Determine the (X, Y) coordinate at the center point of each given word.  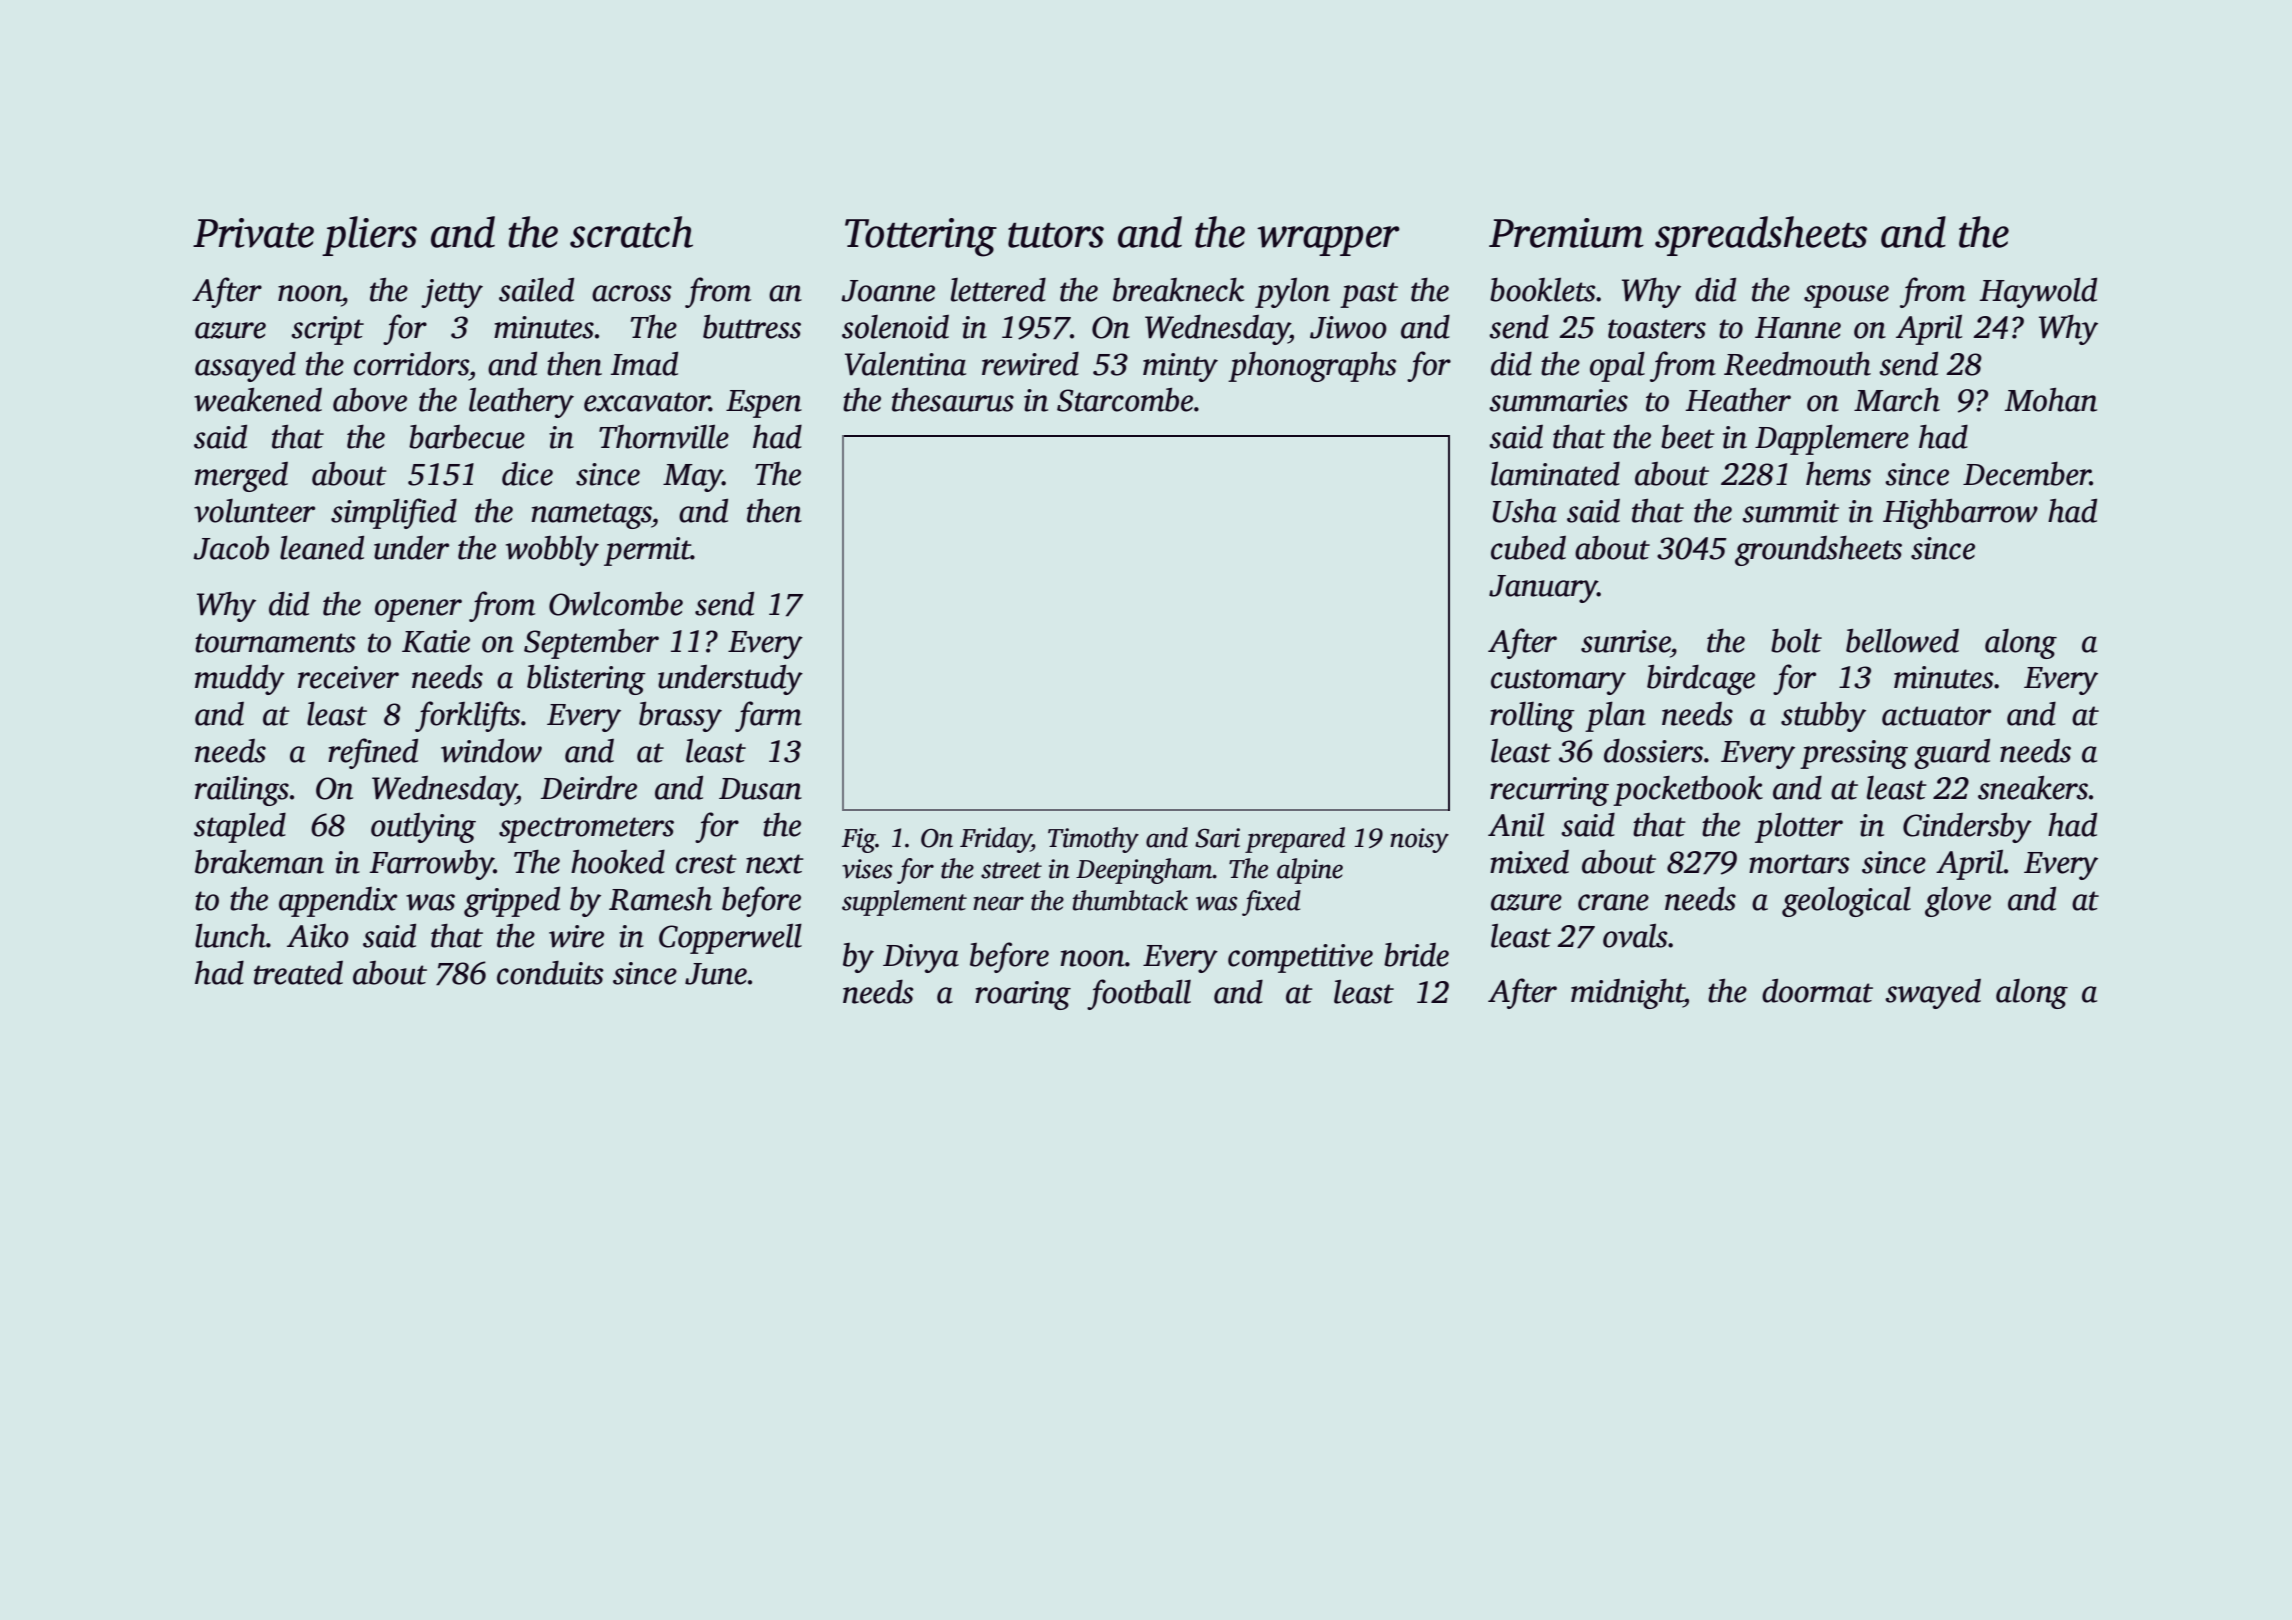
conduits (550, 973)
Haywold (2038, 293)
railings (242, 791)
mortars (1799, 864)
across (632, 293)
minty (1180, 367)
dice (527, 474)
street (1011, 870)
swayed (1933, 994)
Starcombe (1125, 400)
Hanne (1798, 328)
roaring (1023, 995)
